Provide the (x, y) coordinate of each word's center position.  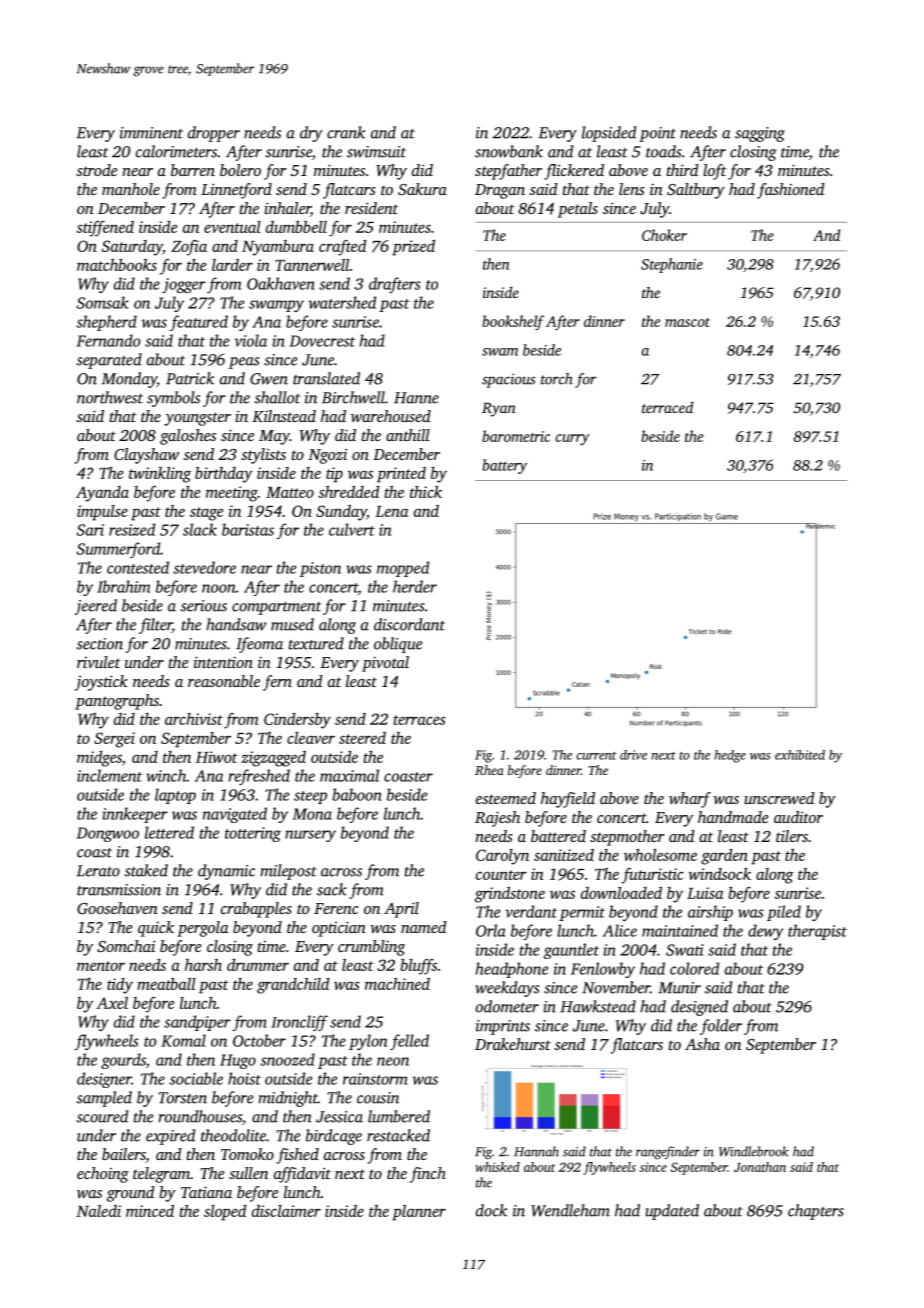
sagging (760, 134)
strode (96, 170)
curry (573, 439)
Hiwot (217, 757)
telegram (161, 1175)
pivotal (385, 664)
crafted (342, 248)
